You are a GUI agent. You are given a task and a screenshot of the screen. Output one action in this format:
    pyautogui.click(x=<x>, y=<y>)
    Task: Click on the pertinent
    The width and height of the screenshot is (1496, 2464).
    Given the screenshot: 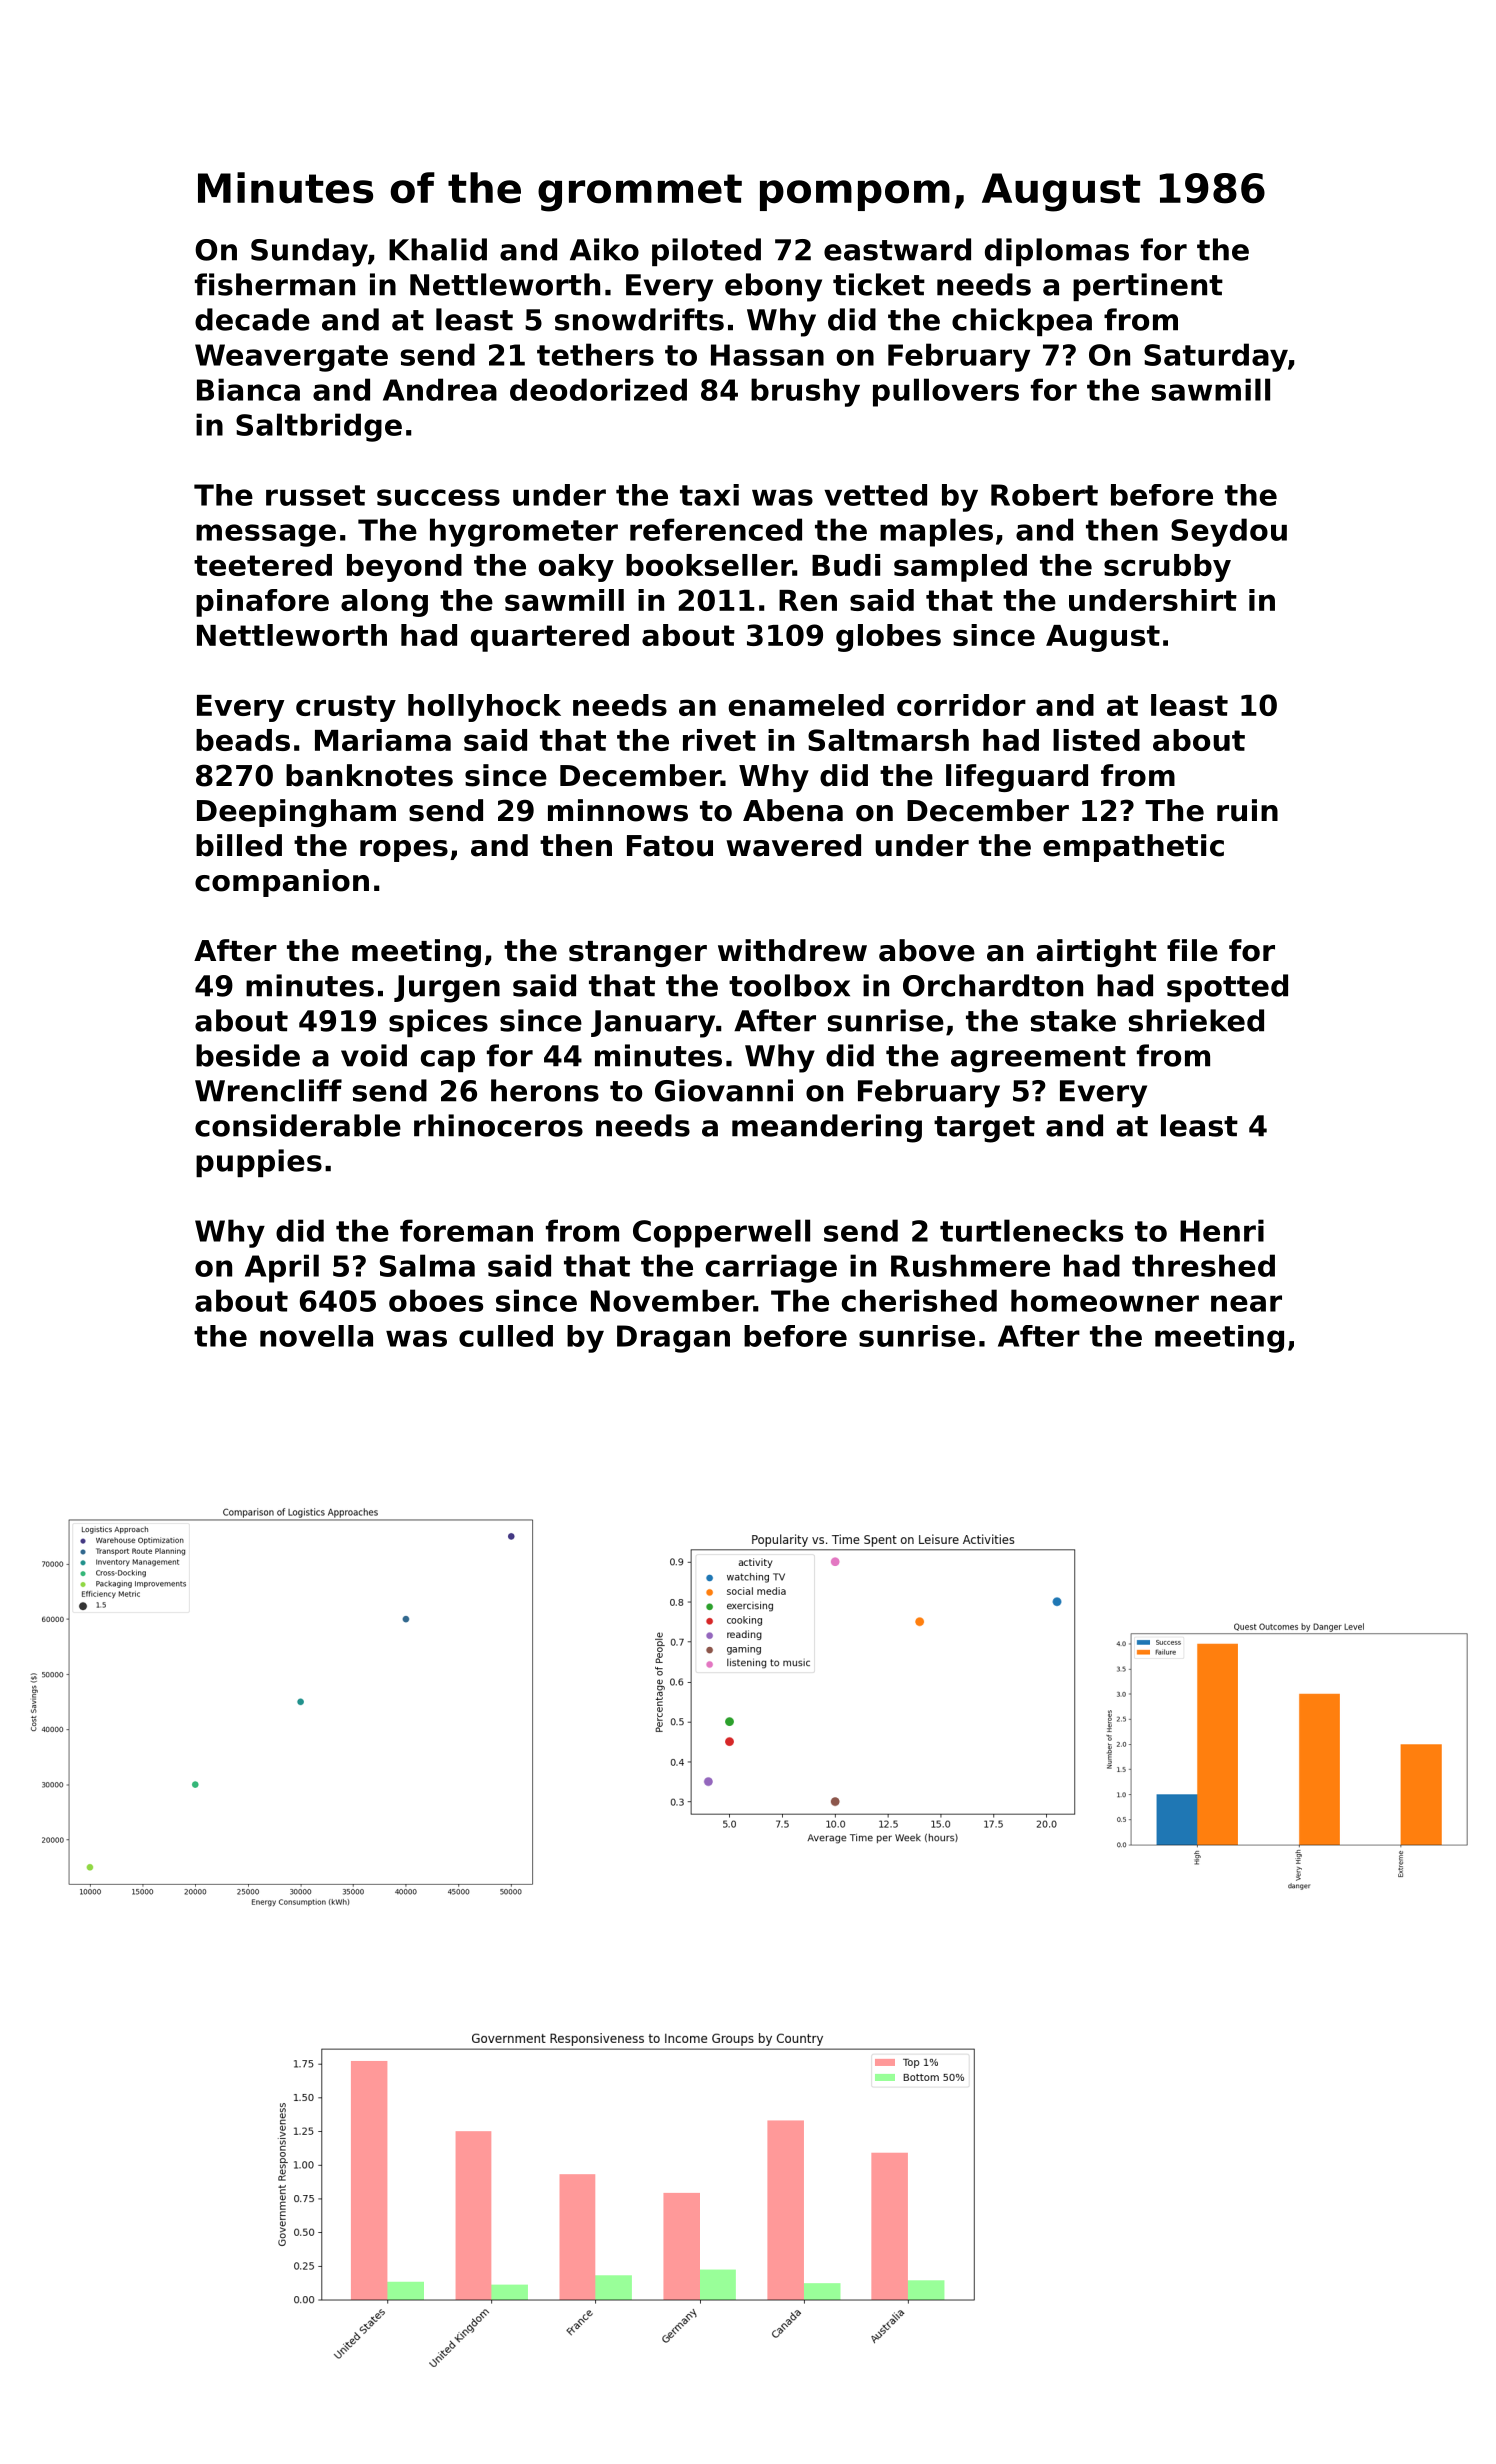 What is the action you would take?
    pyautogui.click(x=1148, y=287)
